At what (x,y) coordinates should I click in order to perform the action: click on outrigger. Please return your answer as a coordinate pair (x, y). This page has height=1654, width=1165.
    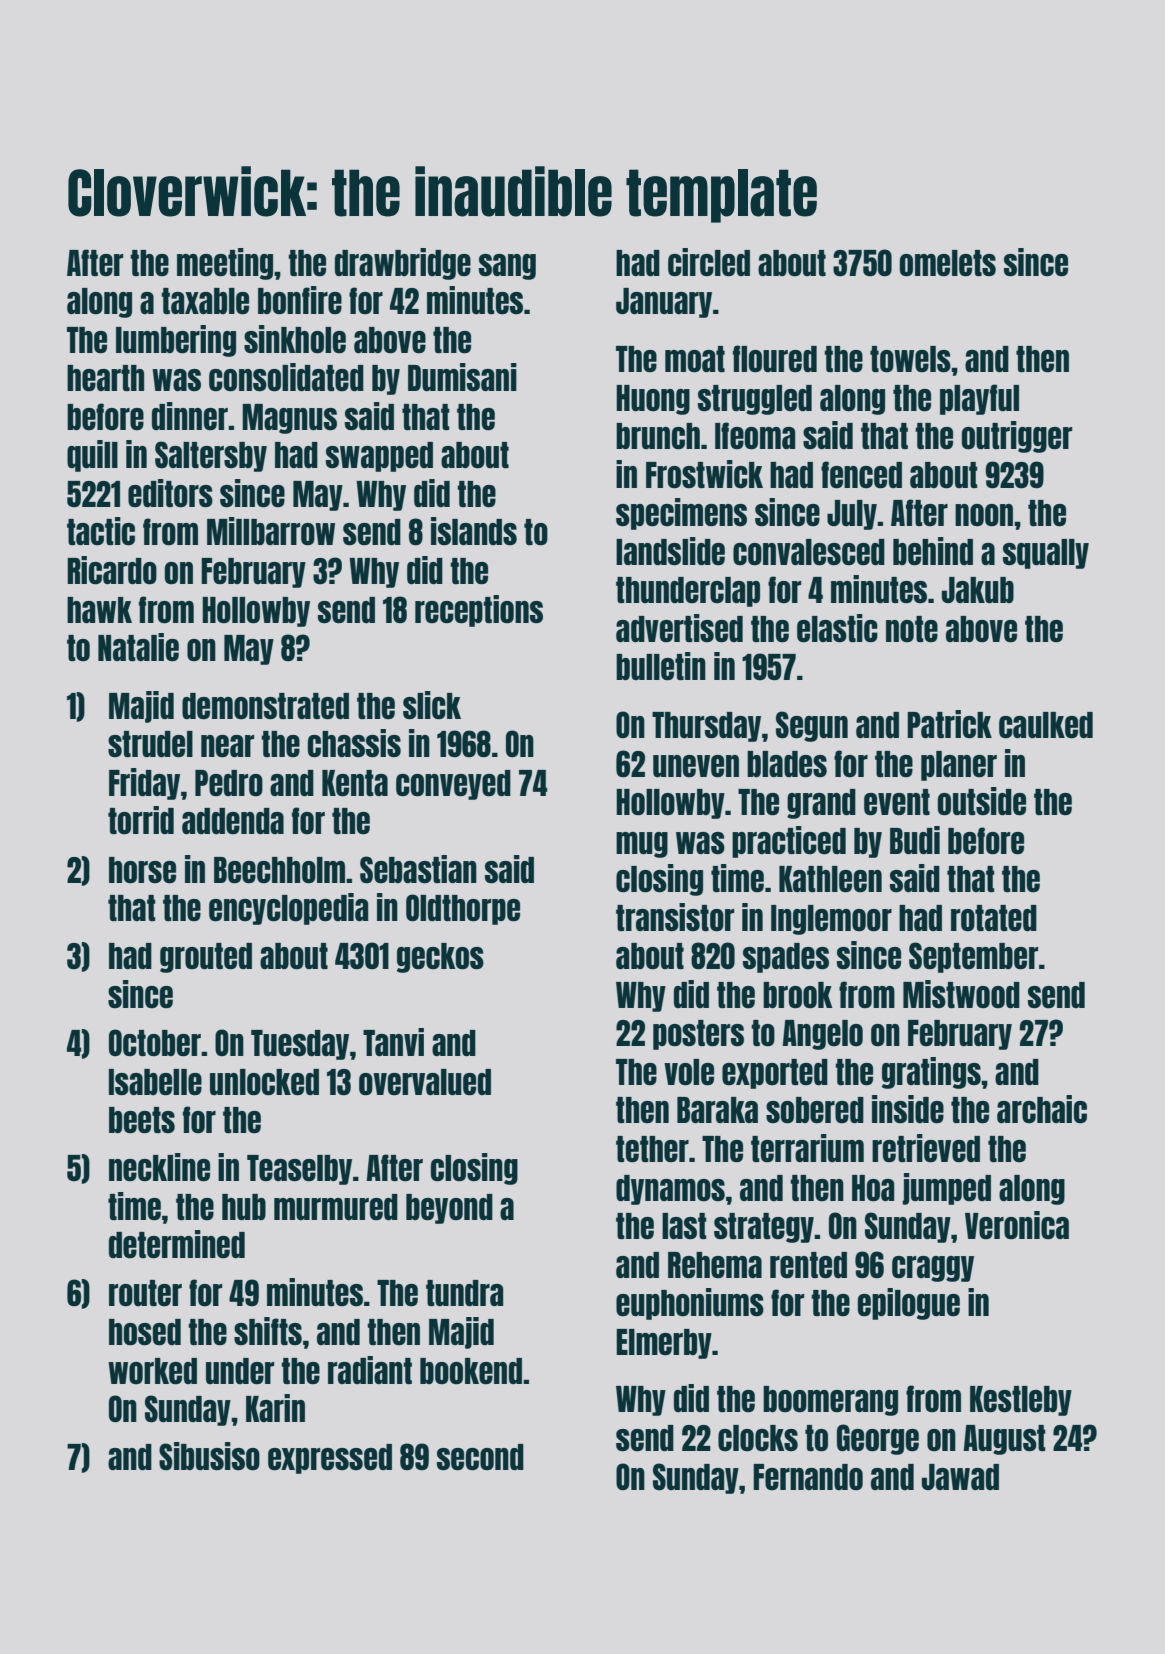
    Looking at the image, I should click on (1017, 437).
